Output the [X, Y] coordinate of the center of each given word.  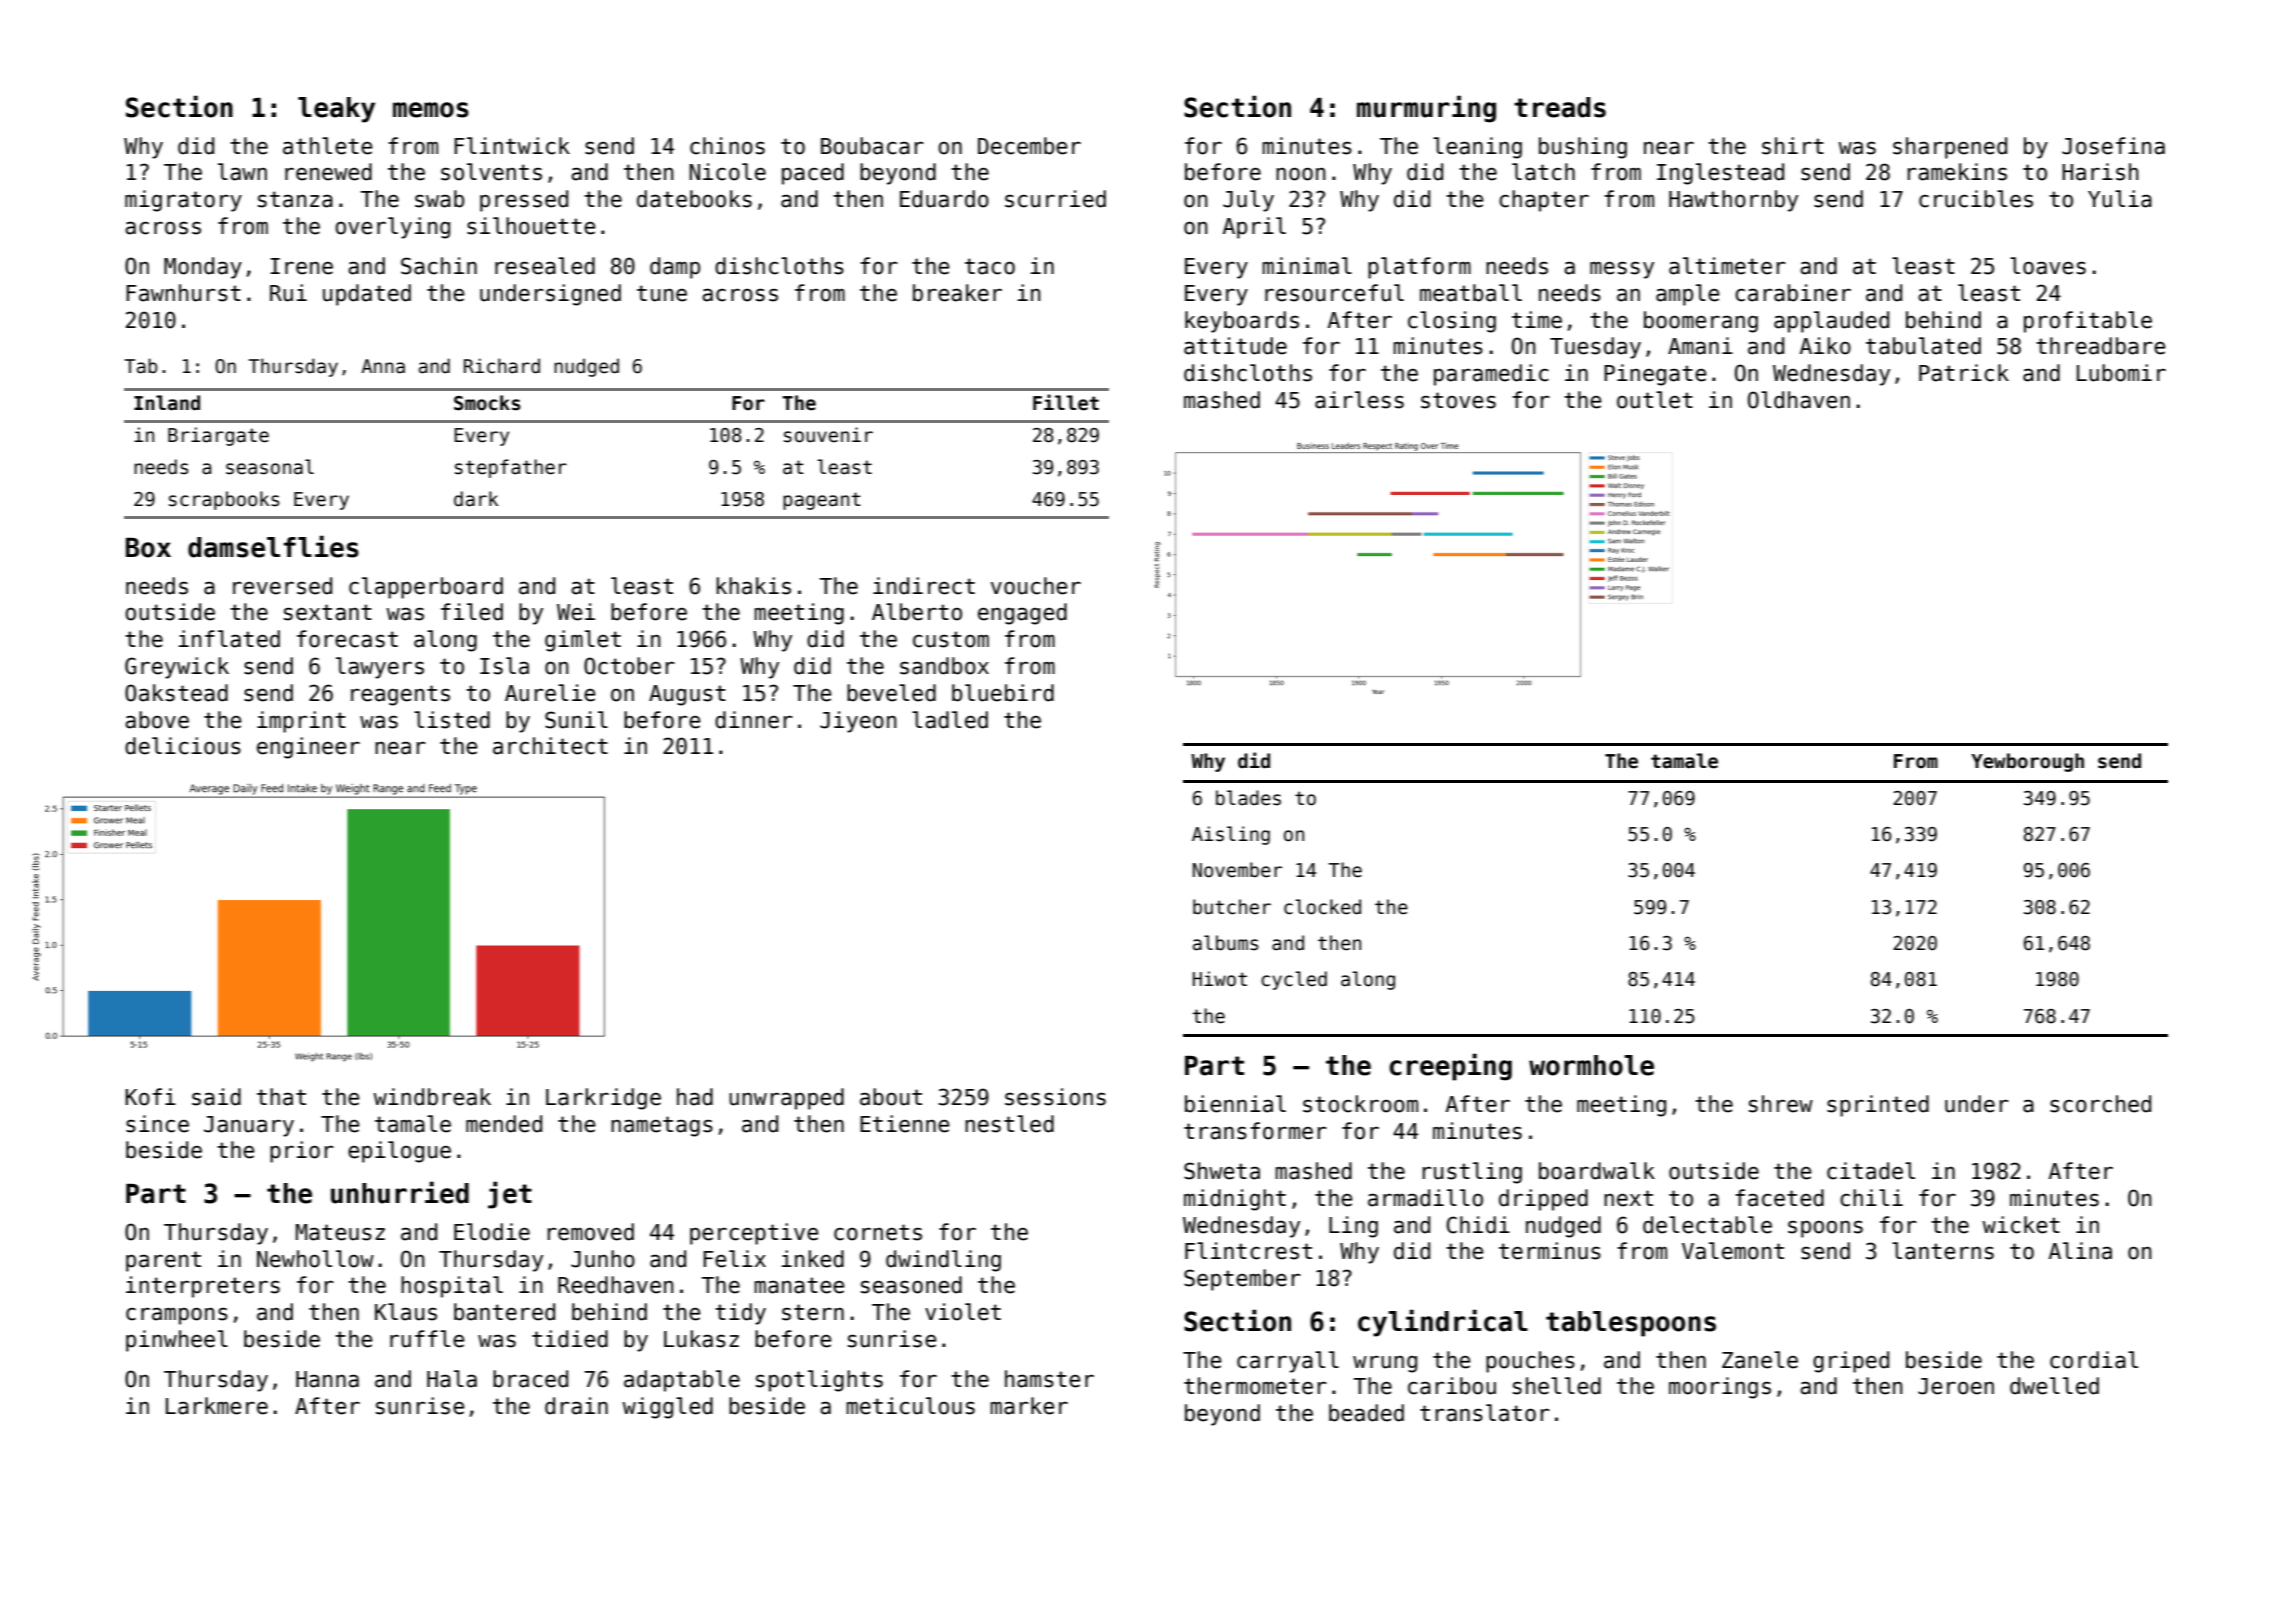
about [891, 1097]
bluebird [1003, 693]
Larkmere [217, 1406]
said [216, 1097]
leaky [336, 110]
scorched [2100, 1104]
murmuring [1426, 109]
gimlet [583, 641]
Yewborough [2027, 762]
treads [1560, 107]
